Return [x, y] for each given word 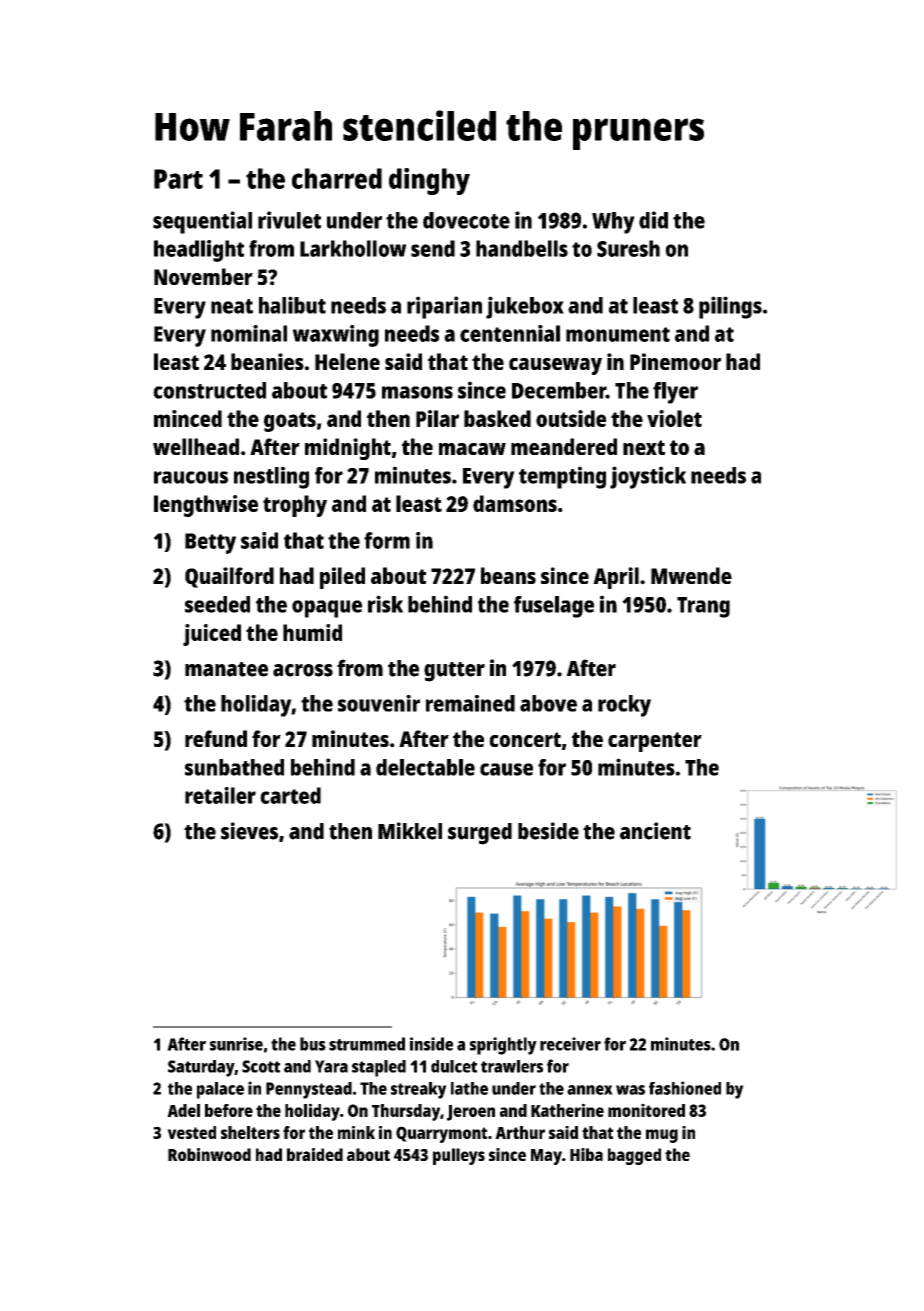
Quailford [229, 577]
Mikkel [410, 831]
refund [216, 738]
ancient [655, 831]
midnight [348, 449]
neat [232, 306]
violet [674, 418]
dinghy [429, 181]
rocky [624, 706]
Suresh [628, 248]
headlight [199, 251]
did [653, 220]
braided [315, 1154]
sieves [249, 831]
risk [385, 604]
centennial [510, 333]
